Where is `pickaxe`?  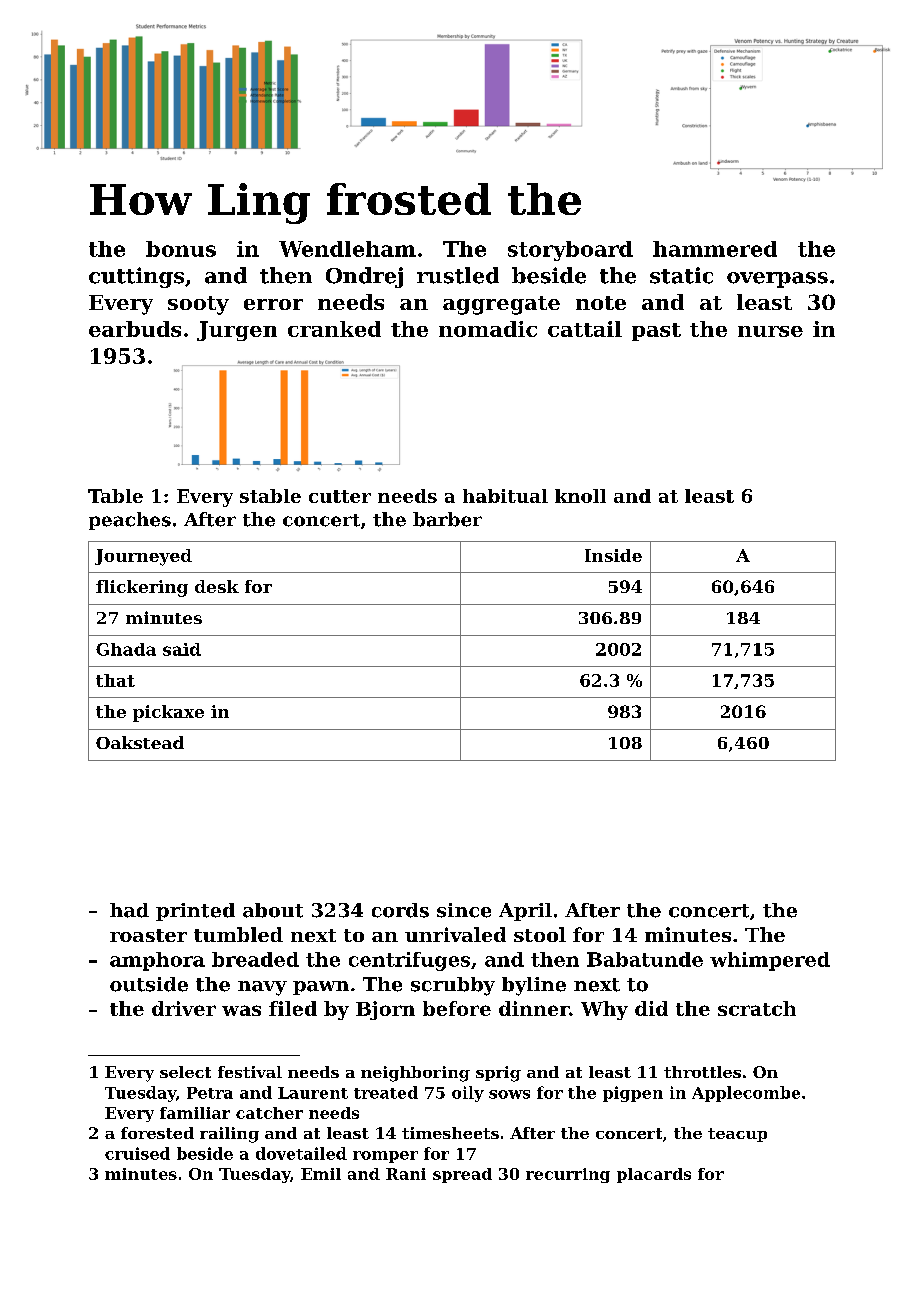 pickaxe is located at coordinates (168, 713).
